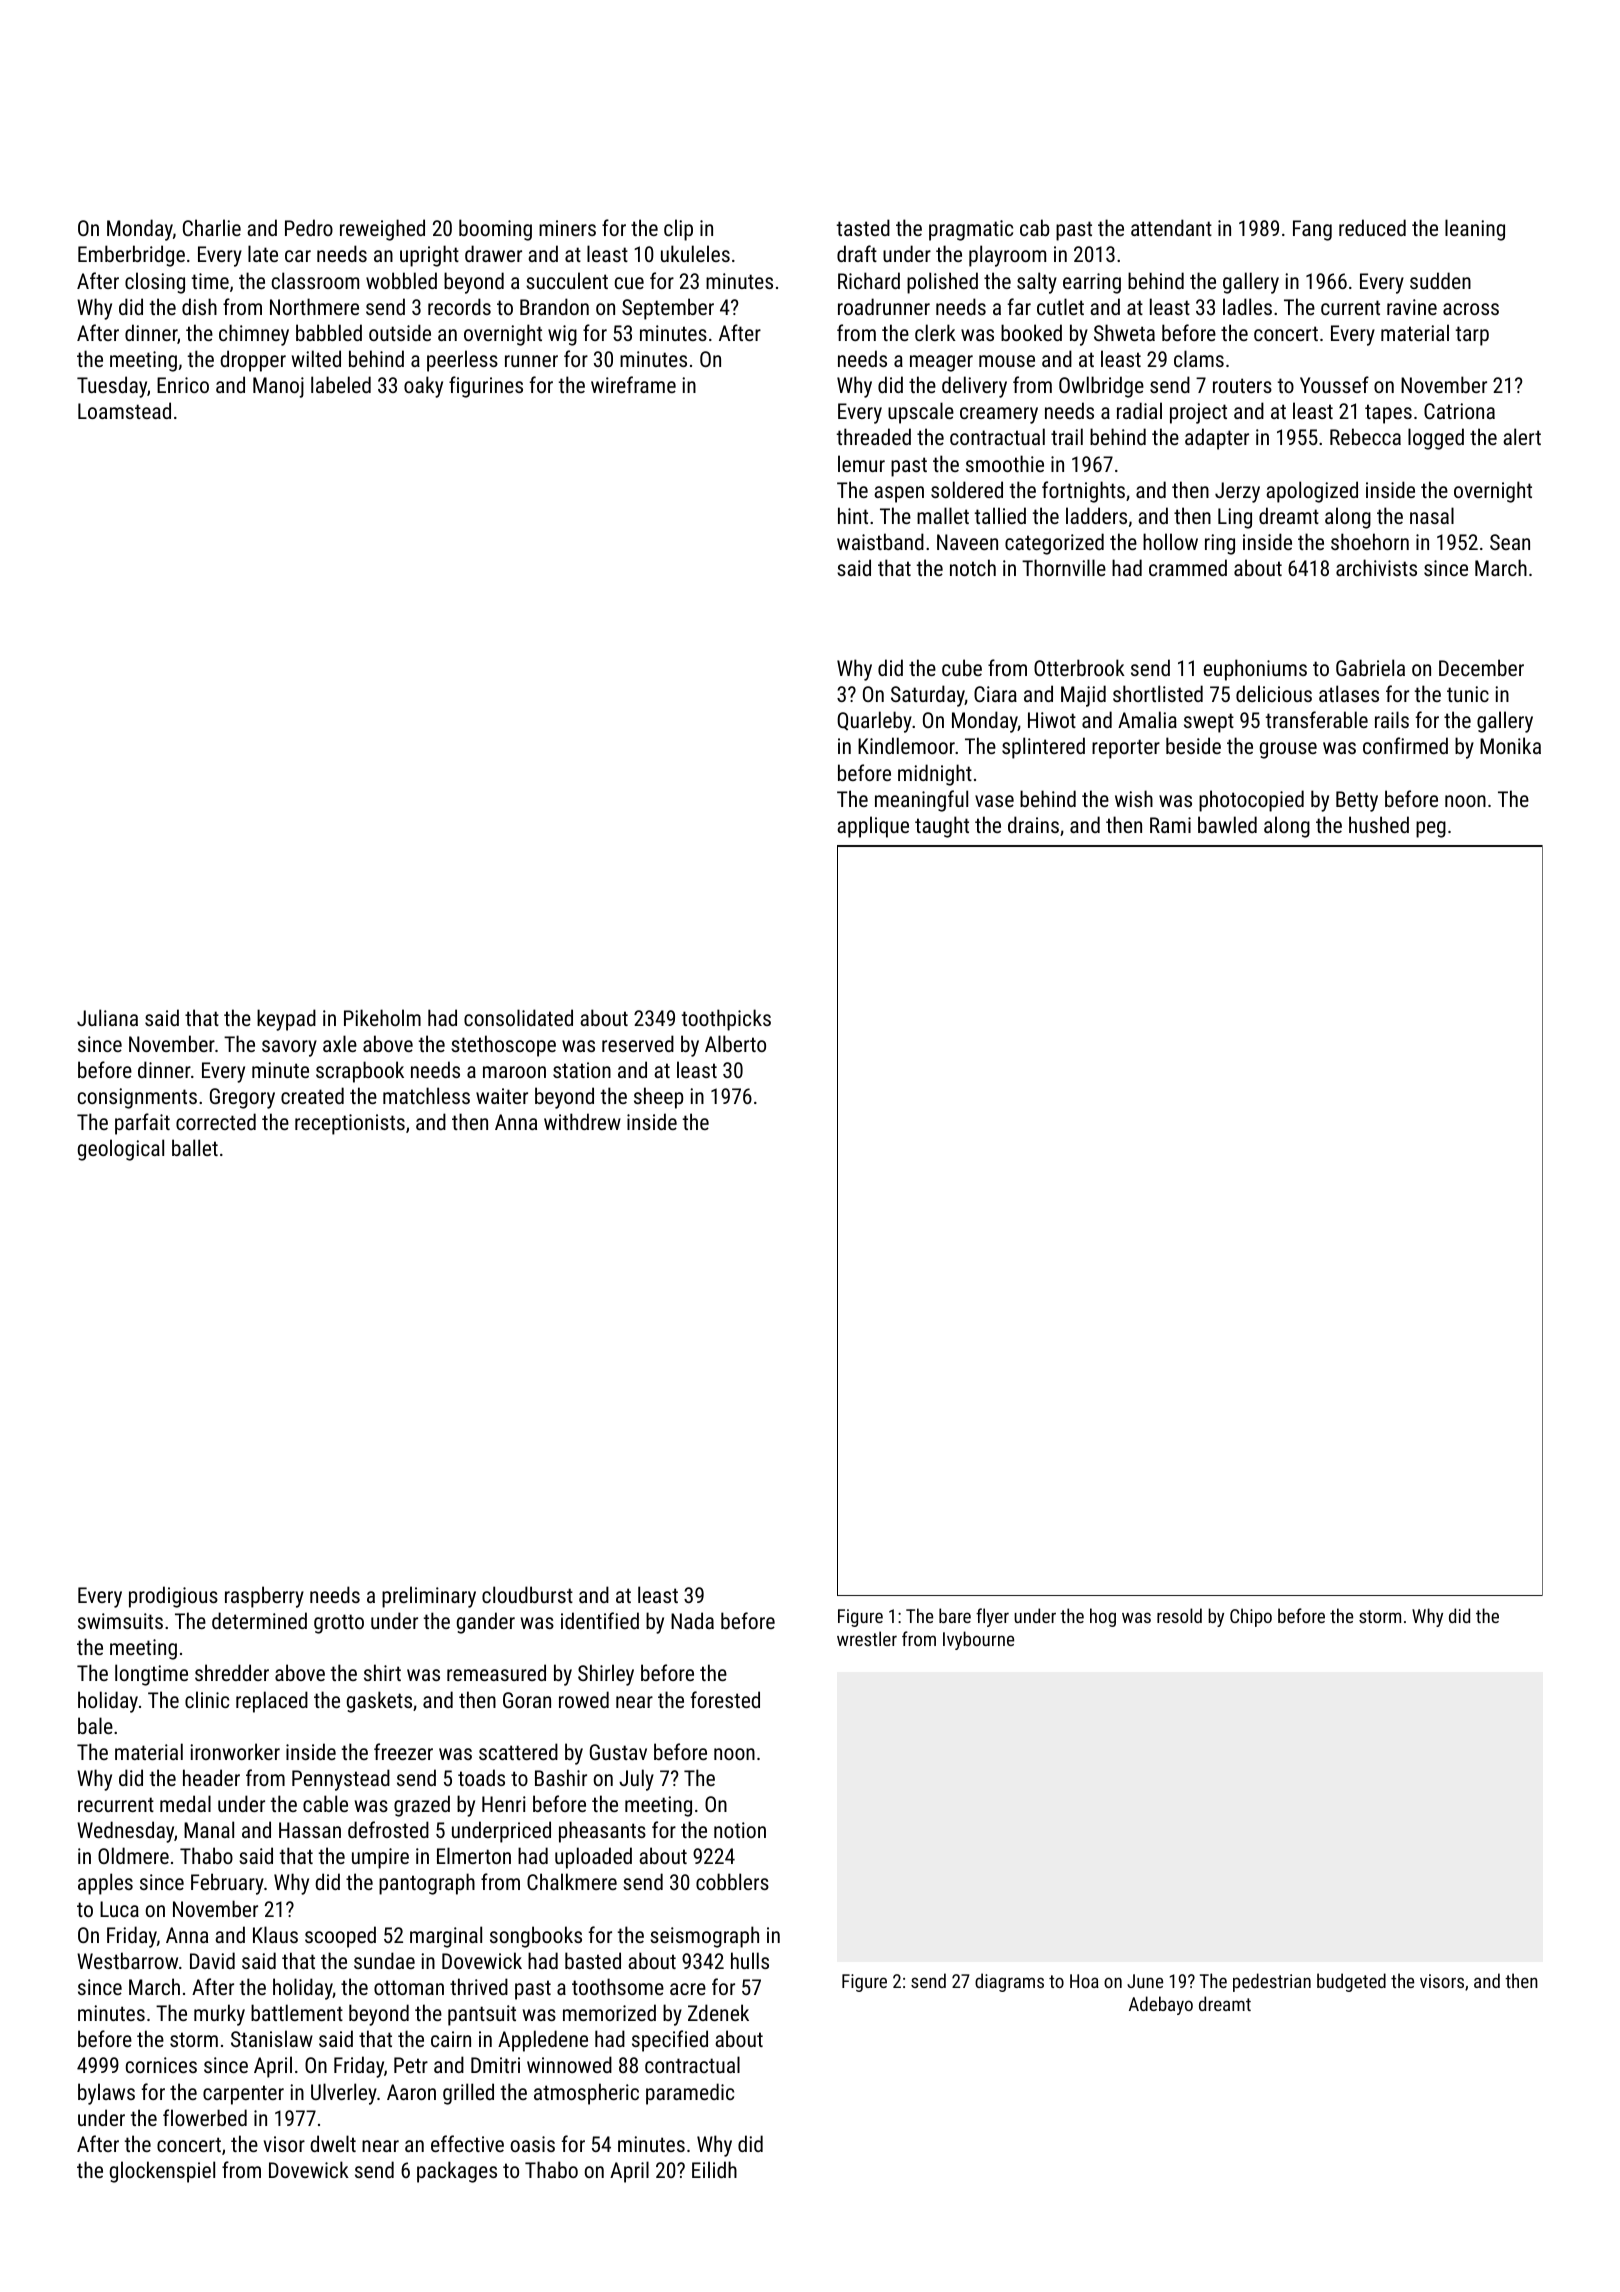 This image has width=1620, height=2292. Describe the element at coordinates (1251, 1617) in the image. I see `Chipo` at that location.
